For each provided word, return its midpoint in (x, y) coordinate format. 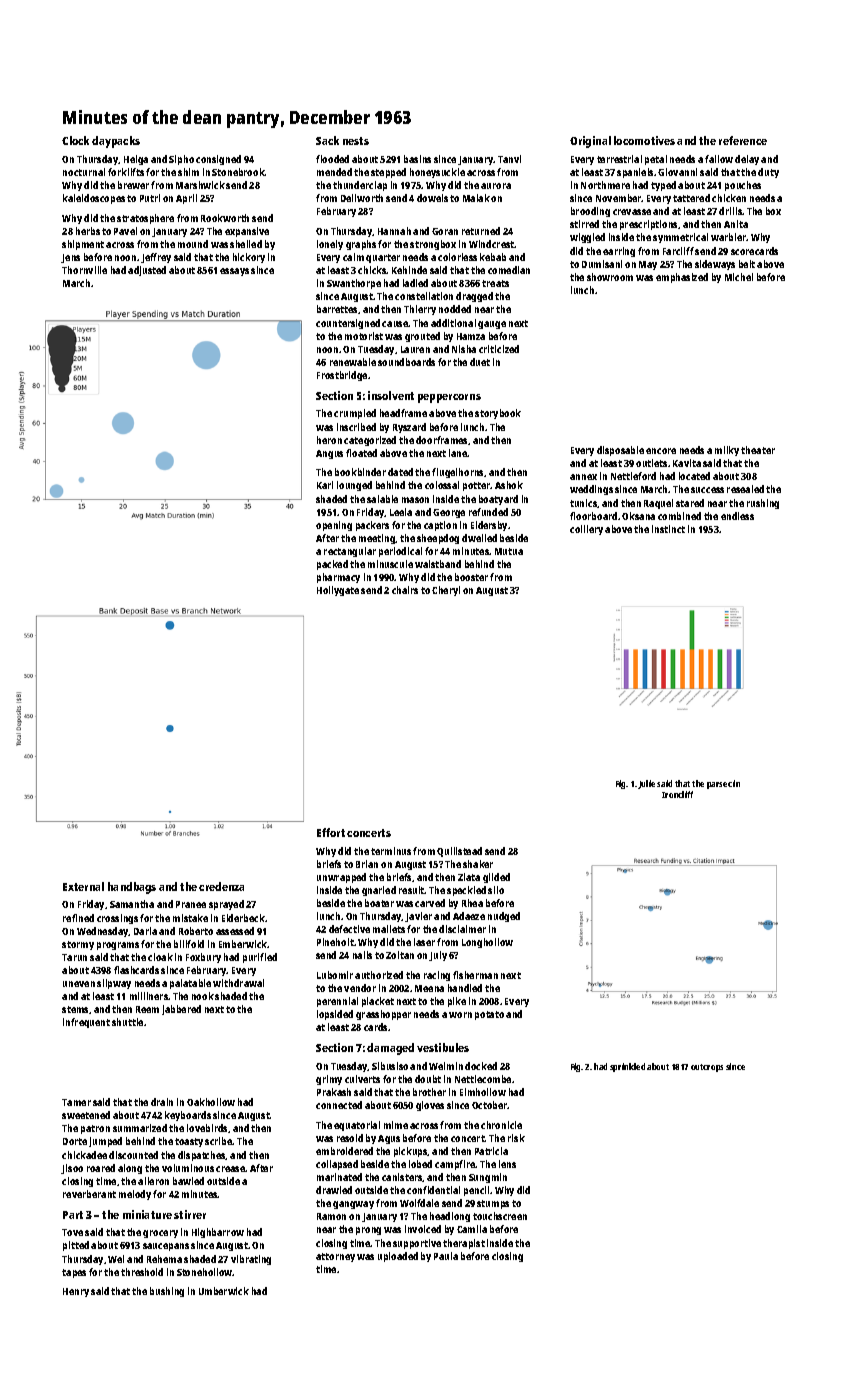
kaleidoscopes (94, 199)
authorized (379, 975)
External (83, 886)
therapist (464, 1244)
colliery (586, 530)
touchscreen (500, 1216)
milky (727, 451)
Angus (329, 454)
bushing (167, 1292)
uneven (79, 984)
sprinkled (627, 1067)
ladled (415, 283)
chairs (405, 590)
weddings (591, 490)
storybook (498, 414)
